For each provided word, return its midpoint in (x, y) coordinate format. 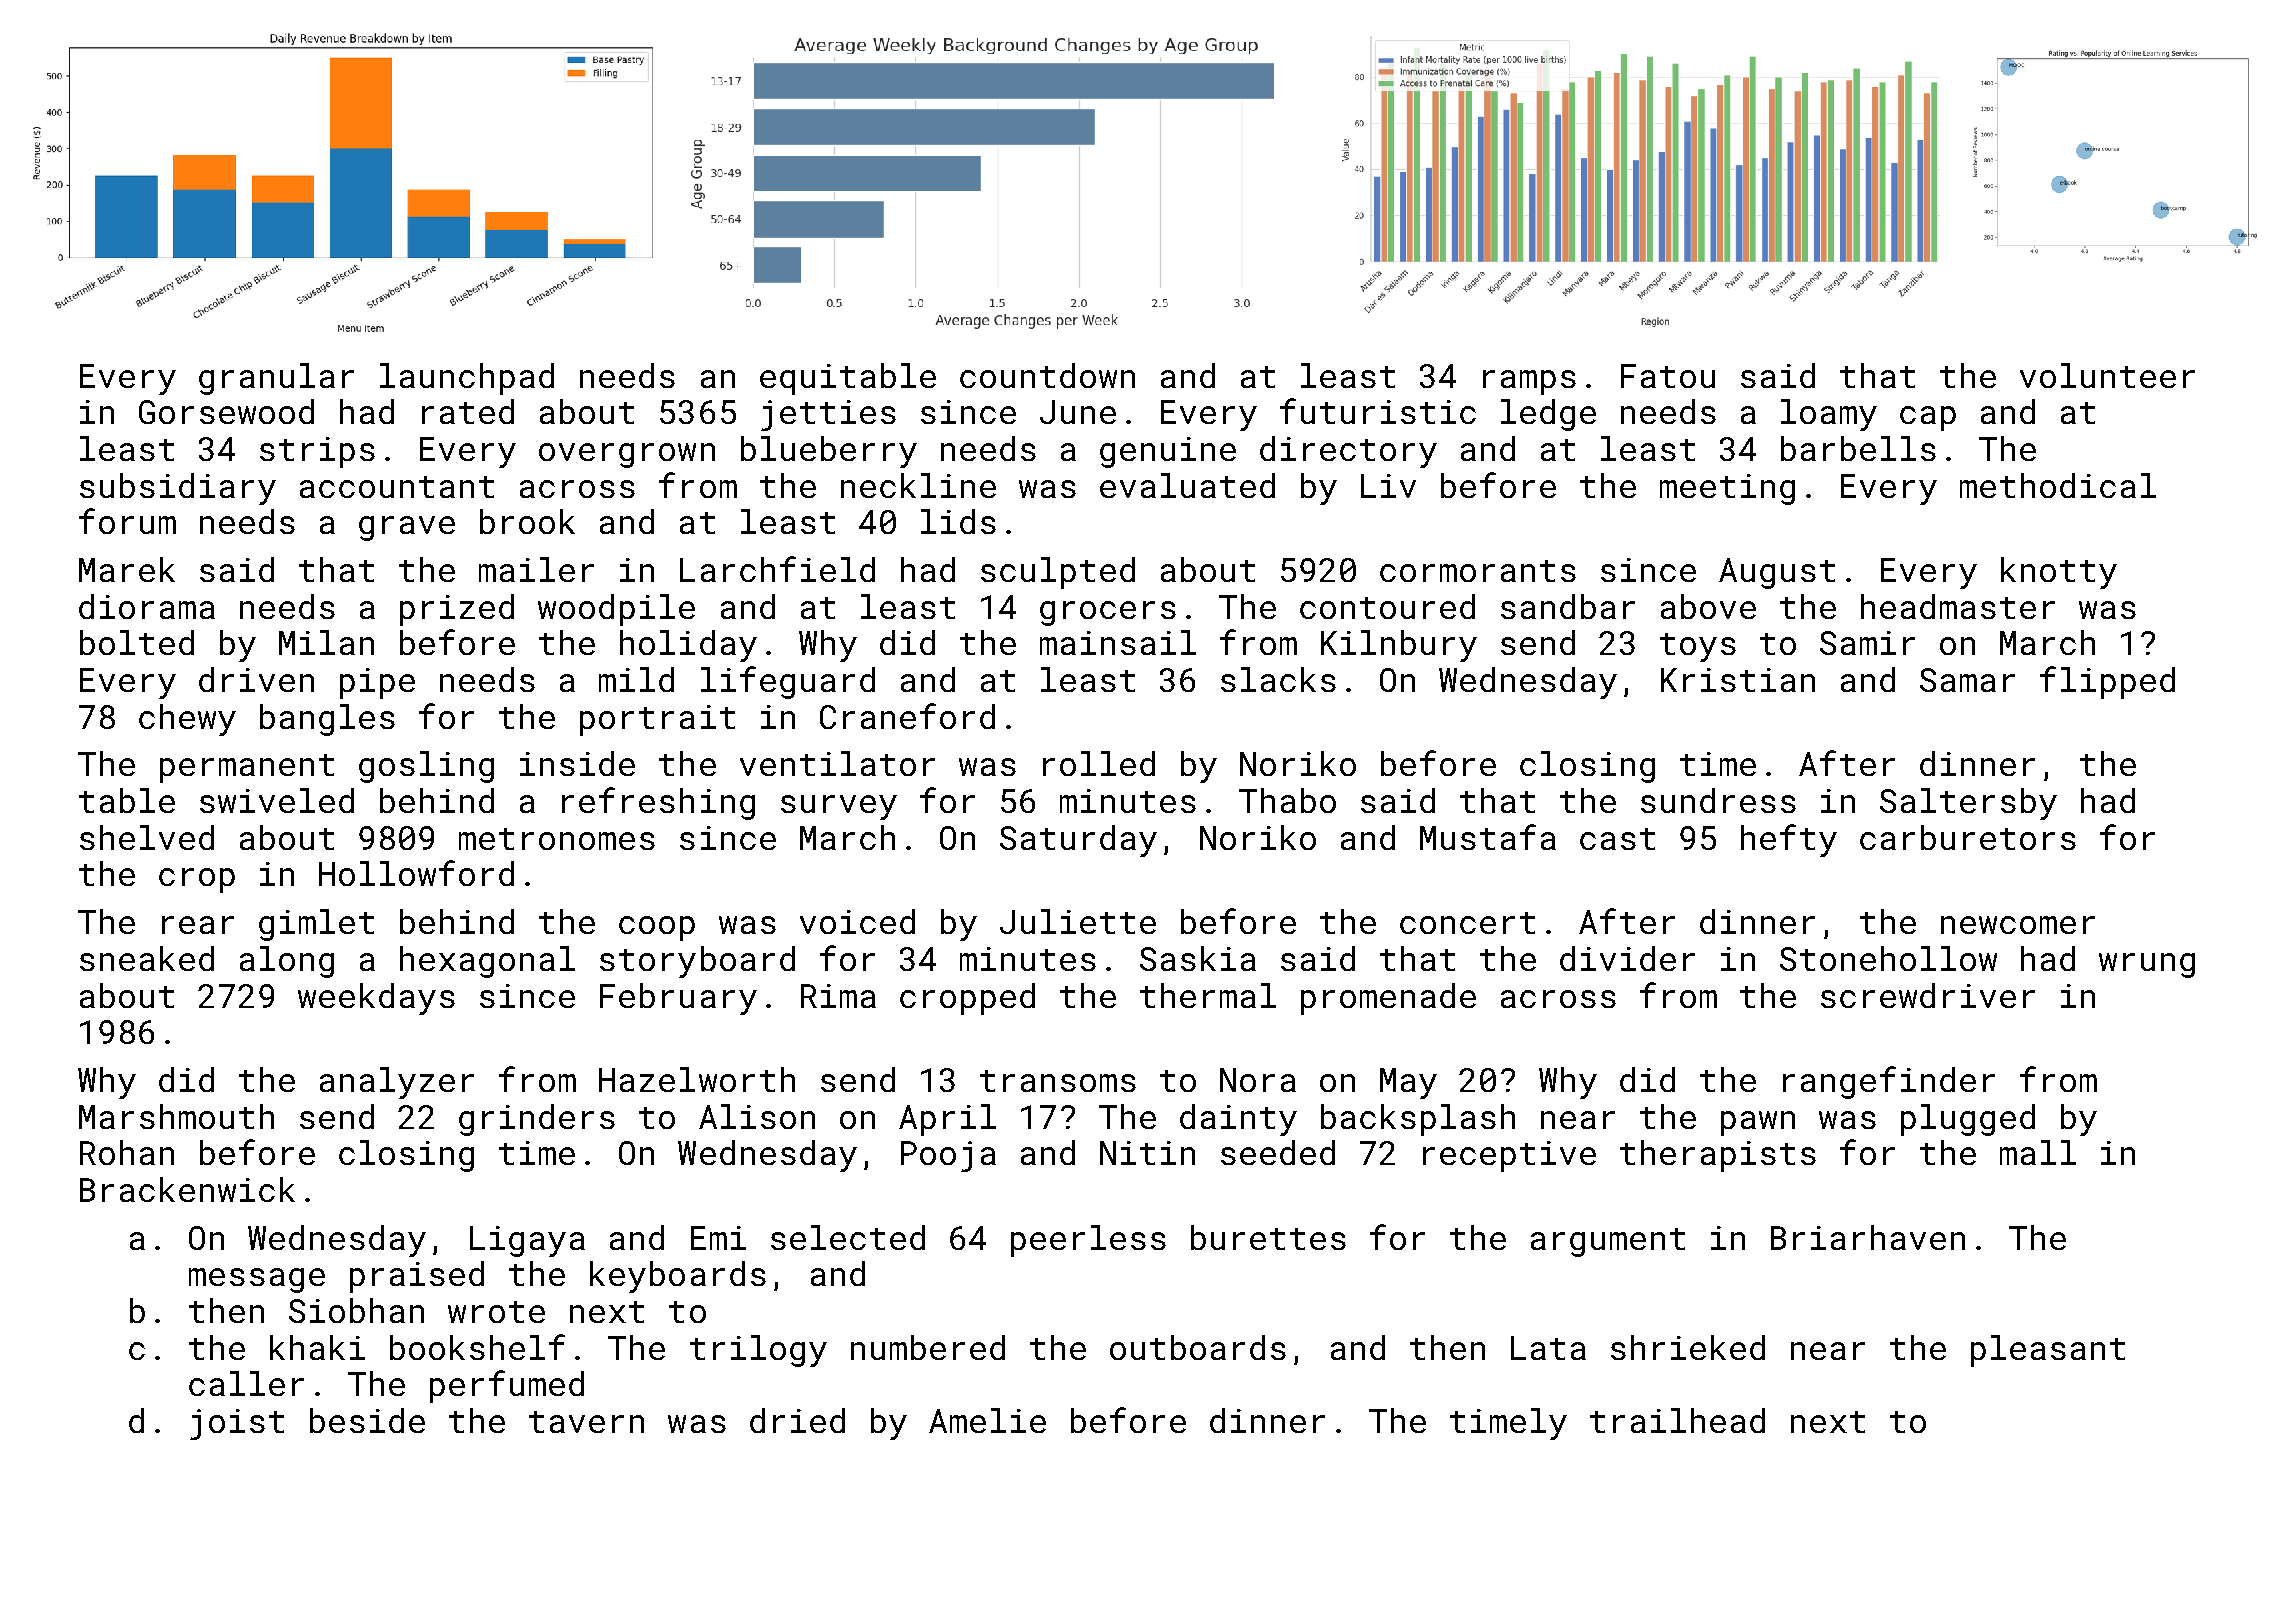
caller (246, 1383)
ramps (1529, 382)
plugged (1968, 1120)
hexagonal (487, 962)
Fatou (1668, 376)
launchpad (467, 379)
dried (797, 1420)
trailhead (1677, 1420)
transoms (1058, 1081)
